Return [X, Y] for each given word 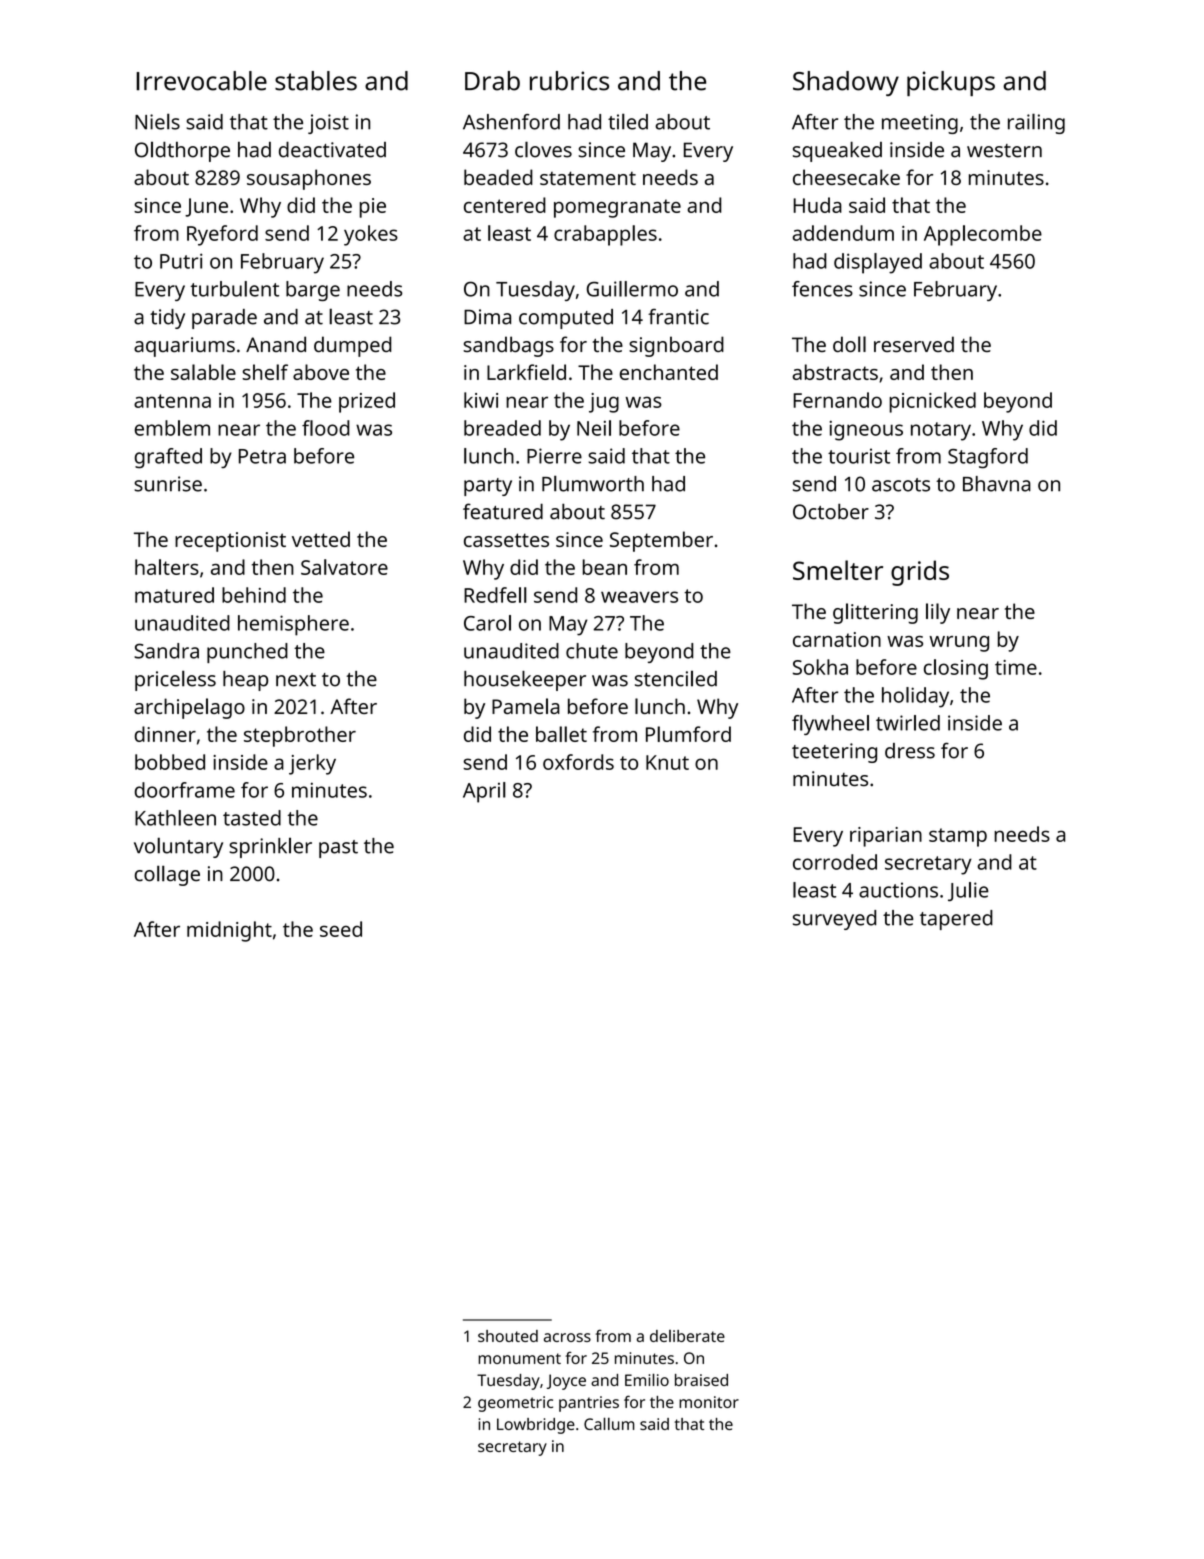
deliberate [687, 1336]
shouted [508, 1336]
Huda [817, 205]
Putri [181, 261]
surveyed [834, 920]
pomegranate [617, 208]
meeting [920, 124]
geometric [515, 1404]
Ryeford [222, 235]
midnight [229, 931]
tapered [956, 920]
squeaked [837, 152]
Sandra [166, 651]
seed [341, 929]
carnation [837, 639]
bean [605, 567]
